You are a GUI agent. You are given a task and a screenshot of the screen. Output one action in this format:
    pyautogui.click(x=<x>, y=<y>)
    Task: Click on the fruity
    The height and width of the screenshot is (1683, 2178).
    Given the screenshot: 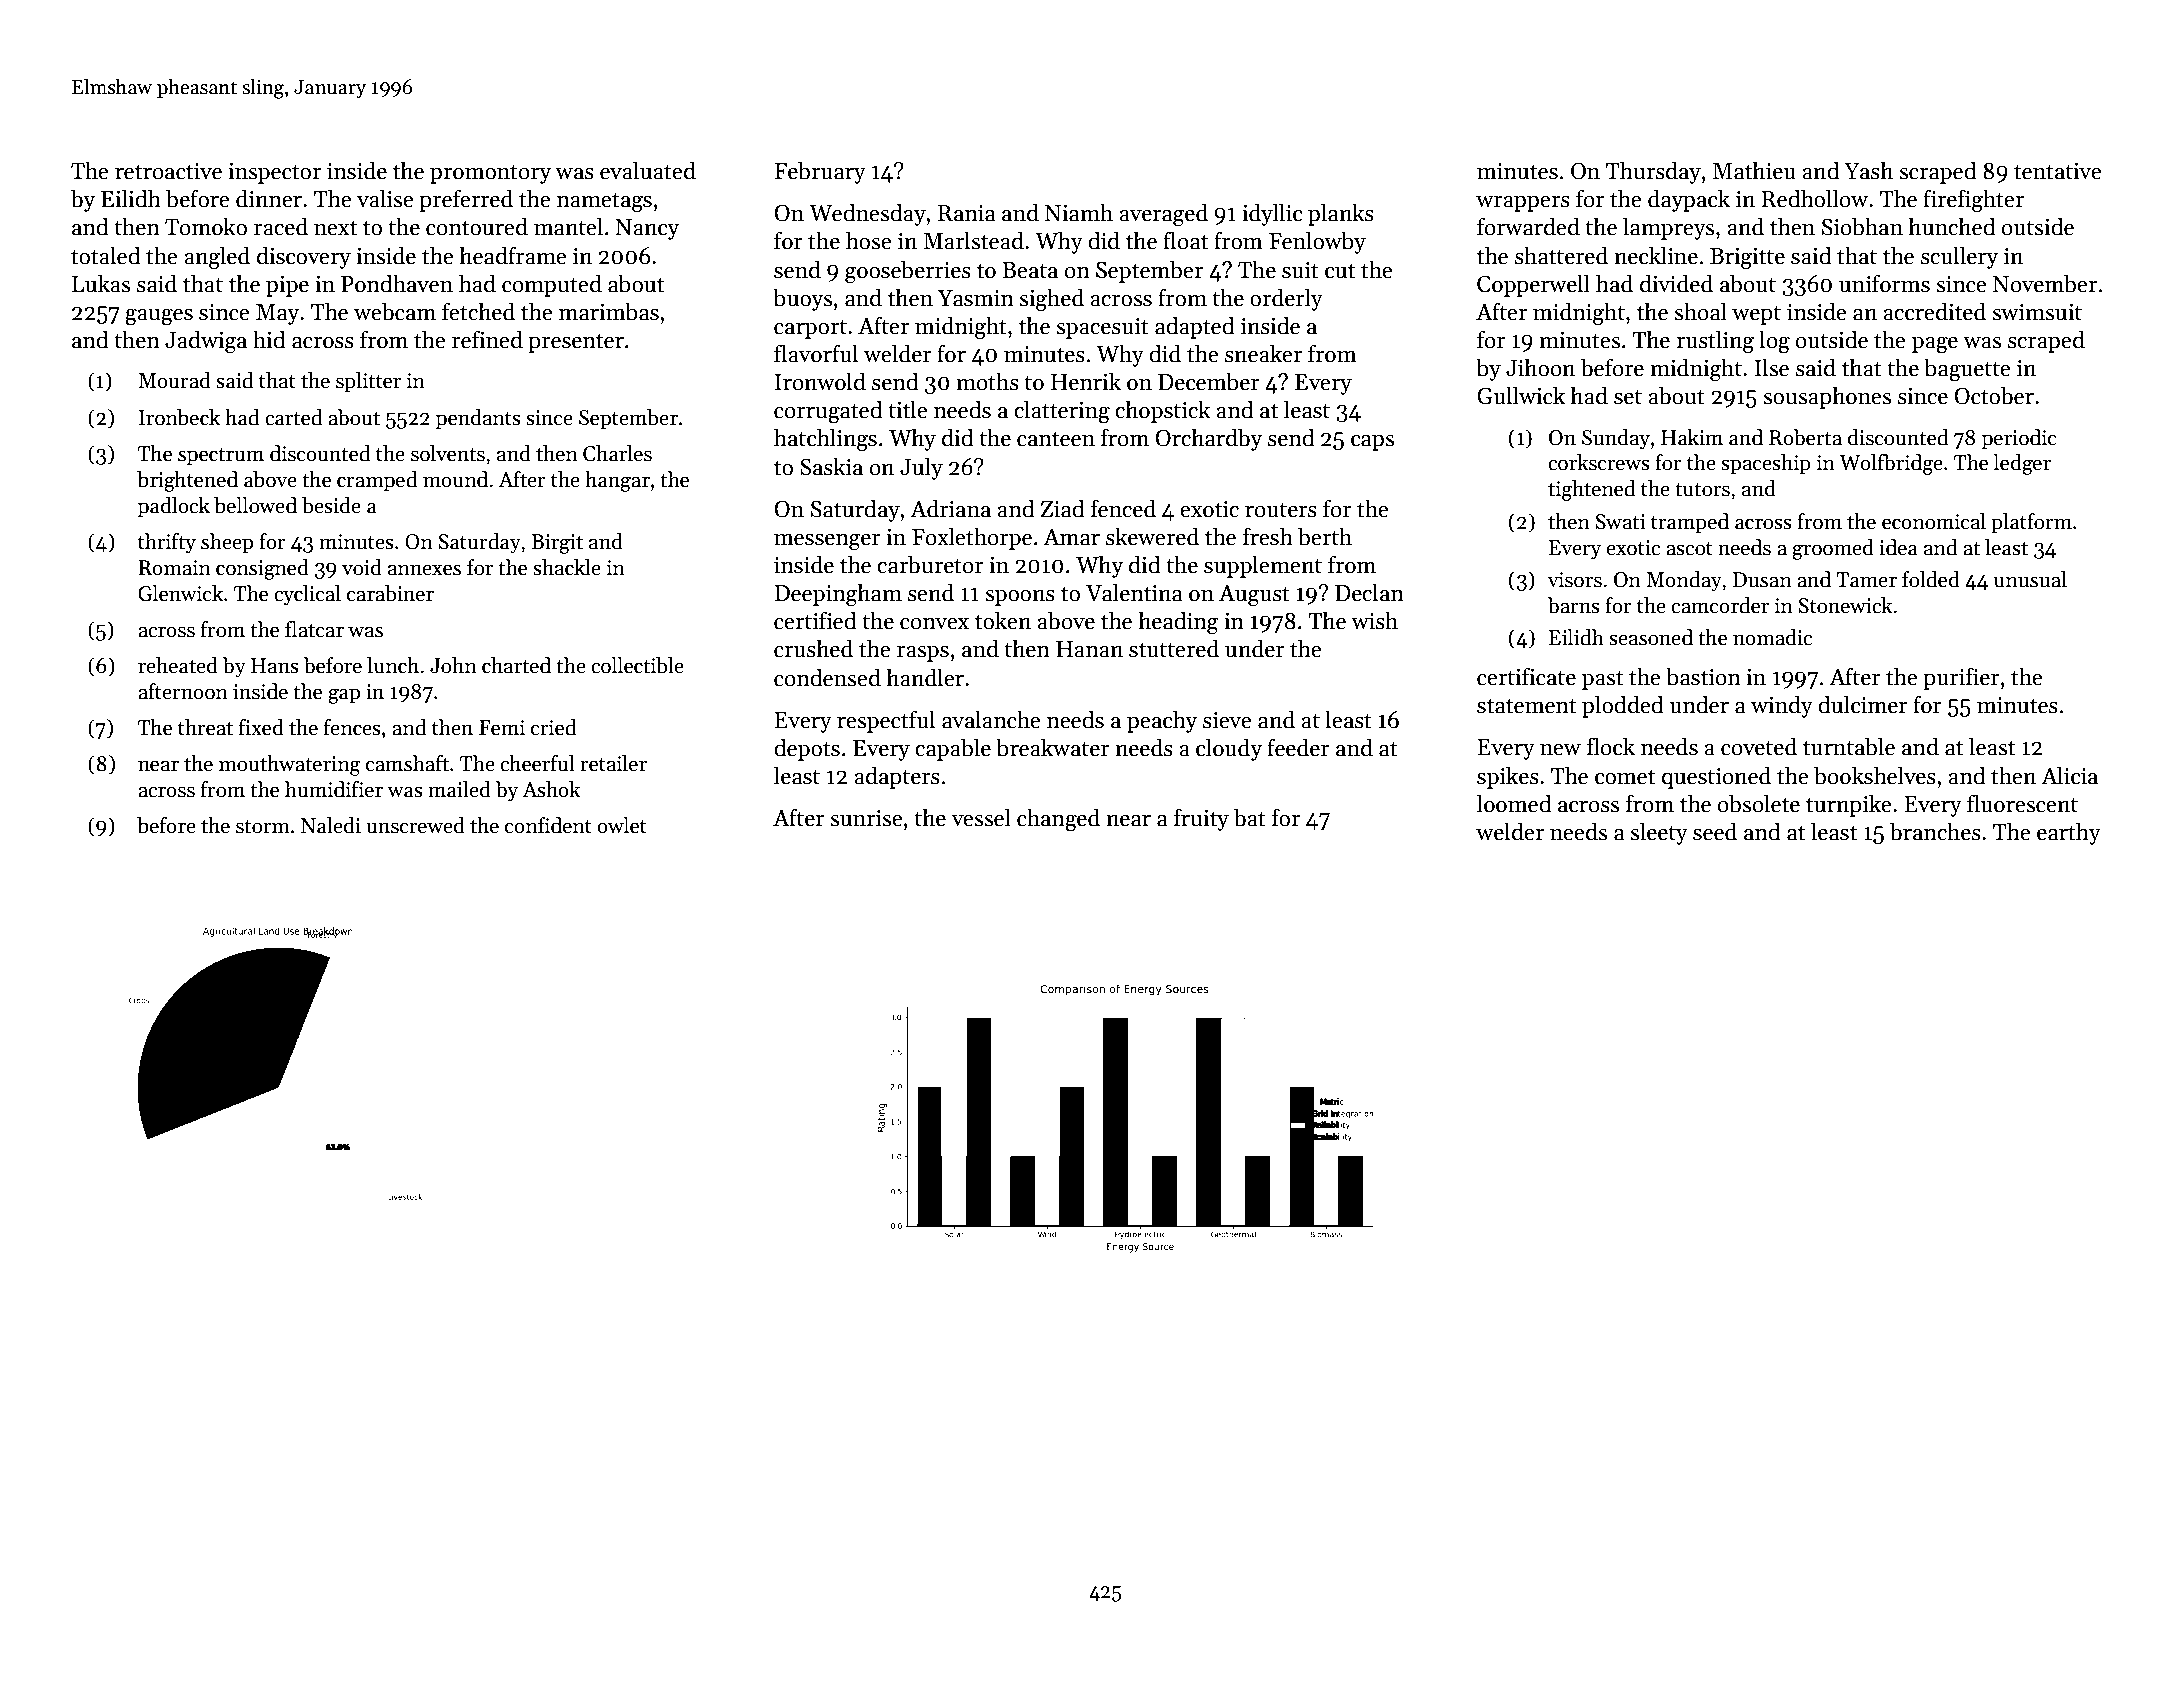 What is the action you would take?
    pyautogui.click(x=1201, y=819)
